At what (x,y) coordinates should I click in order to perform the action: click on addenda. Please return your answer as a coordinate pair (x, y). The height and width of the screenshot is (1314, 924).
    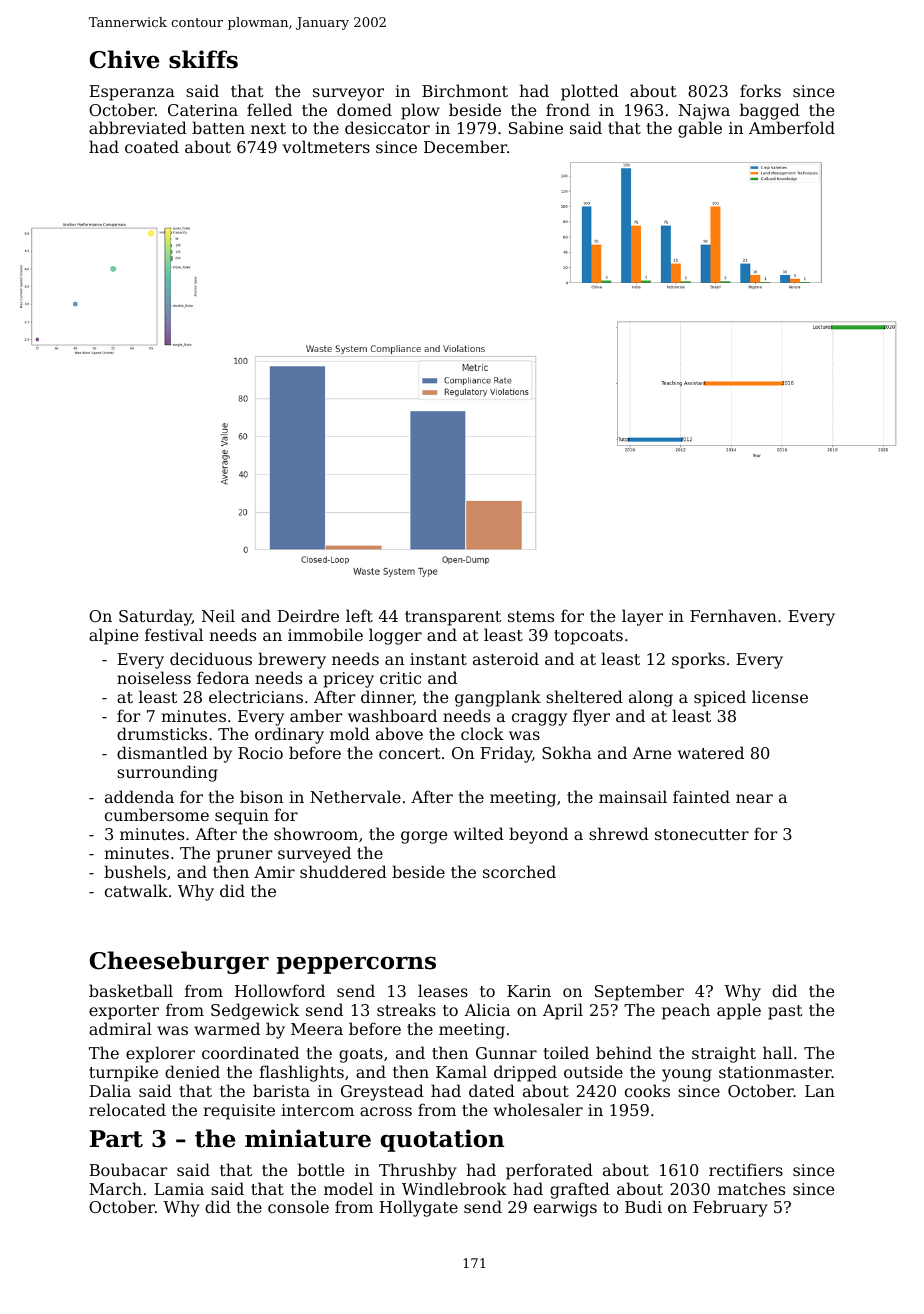
    Looking at the image, I should click on (139, 796).
